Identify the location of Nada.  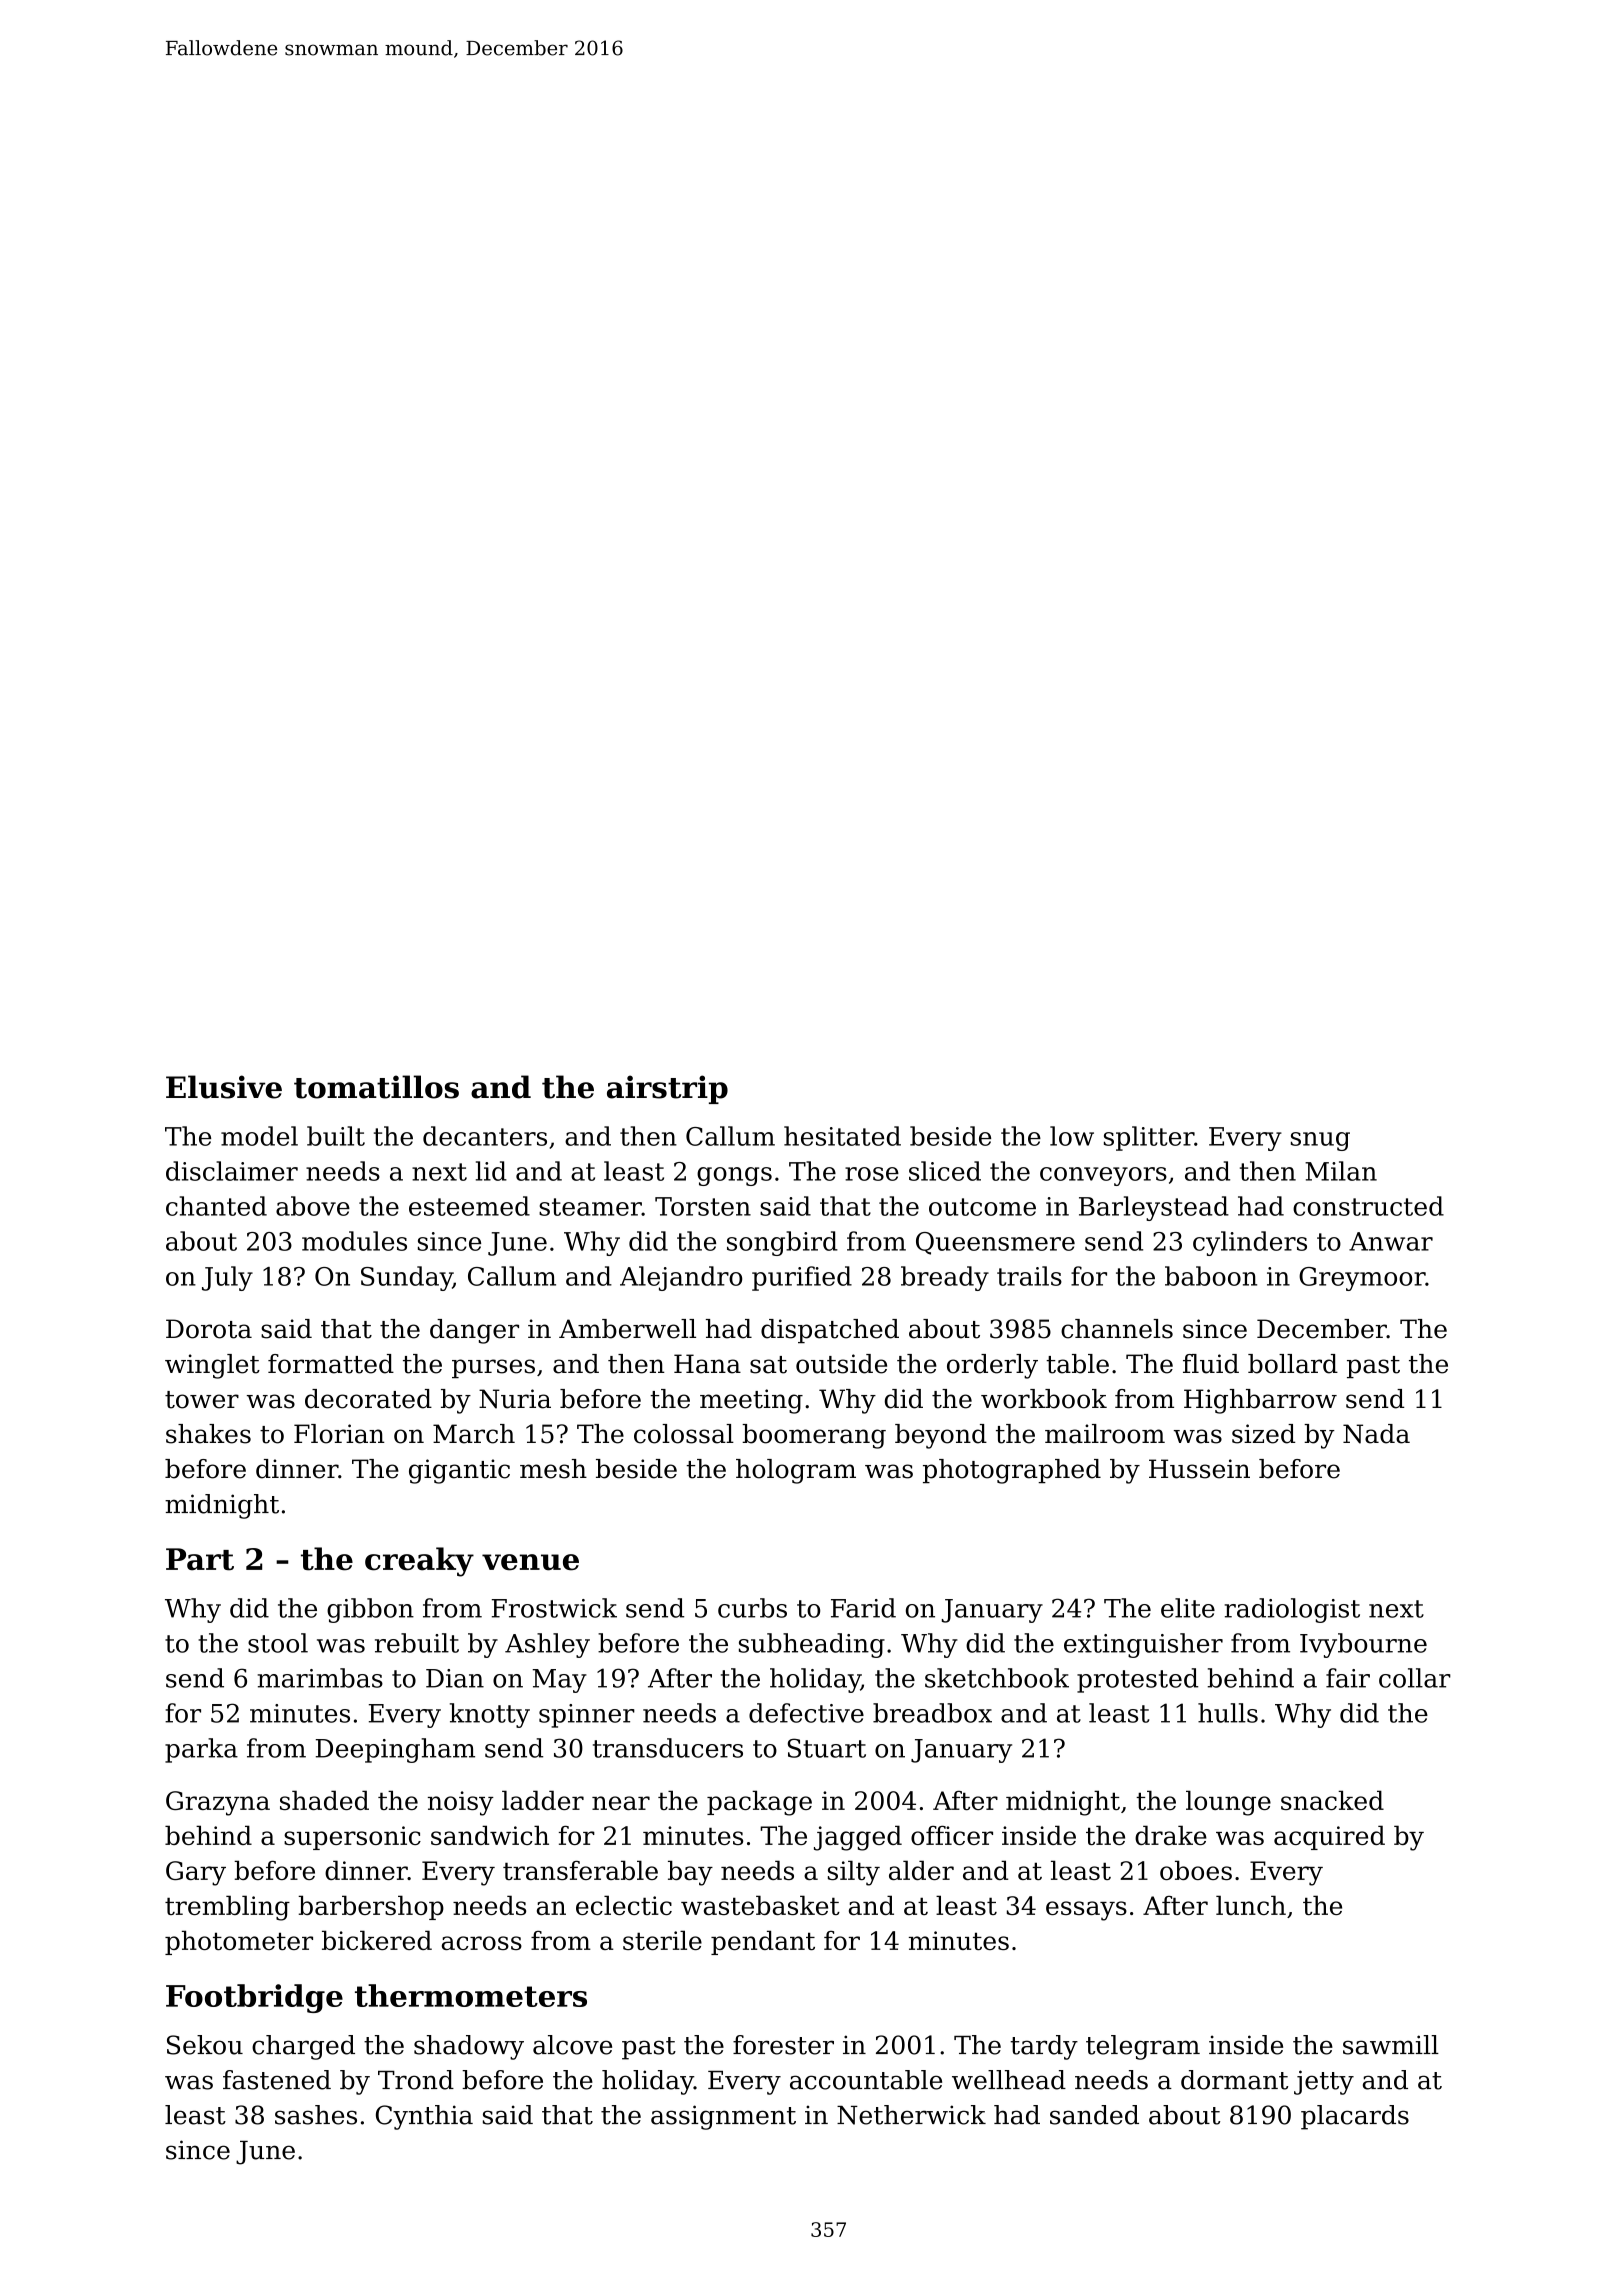
(1376, 1434).
